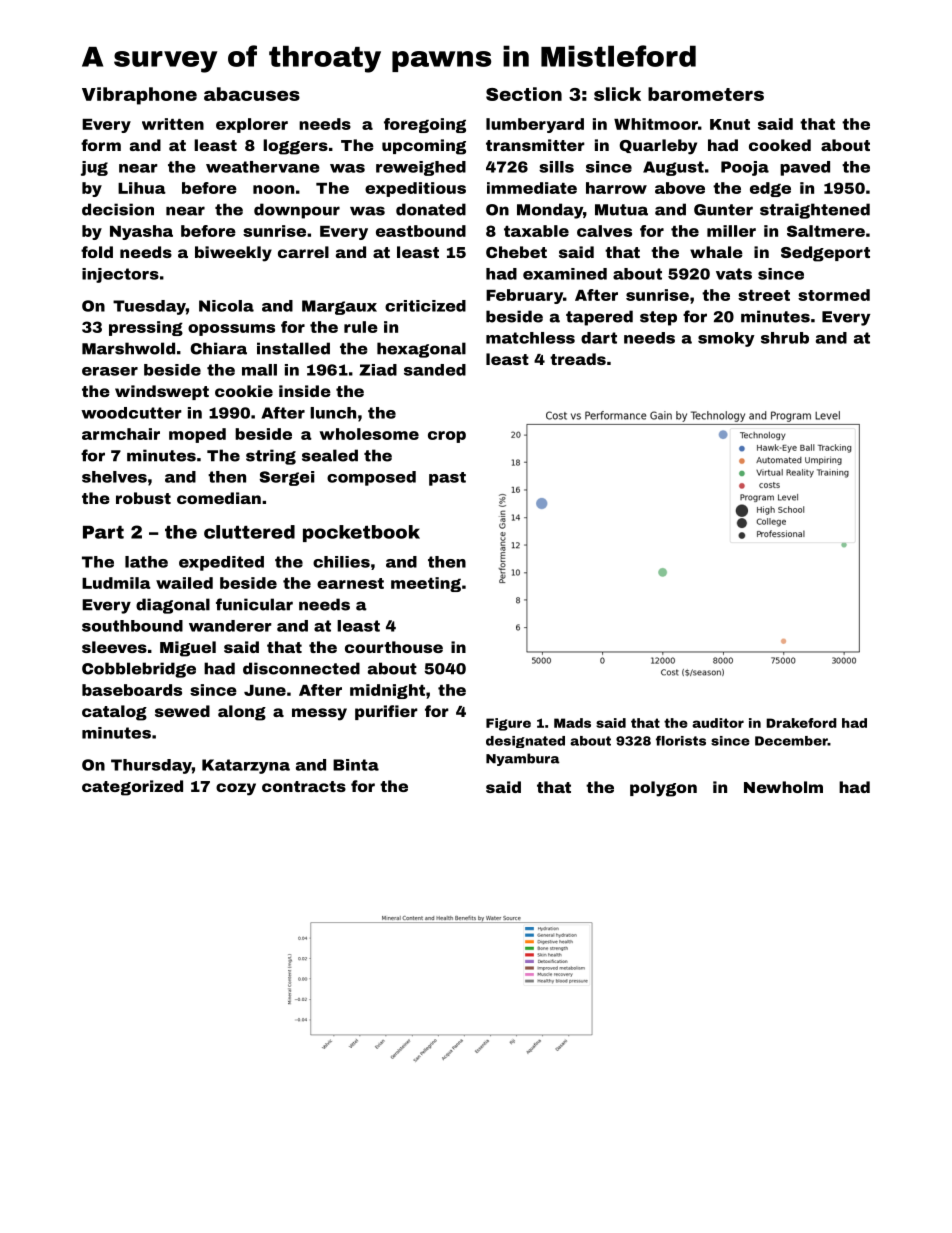  What do you see at coordinates (121, 434) in the screenshot?
I see `armchair` at bounding box center [121, 434].
